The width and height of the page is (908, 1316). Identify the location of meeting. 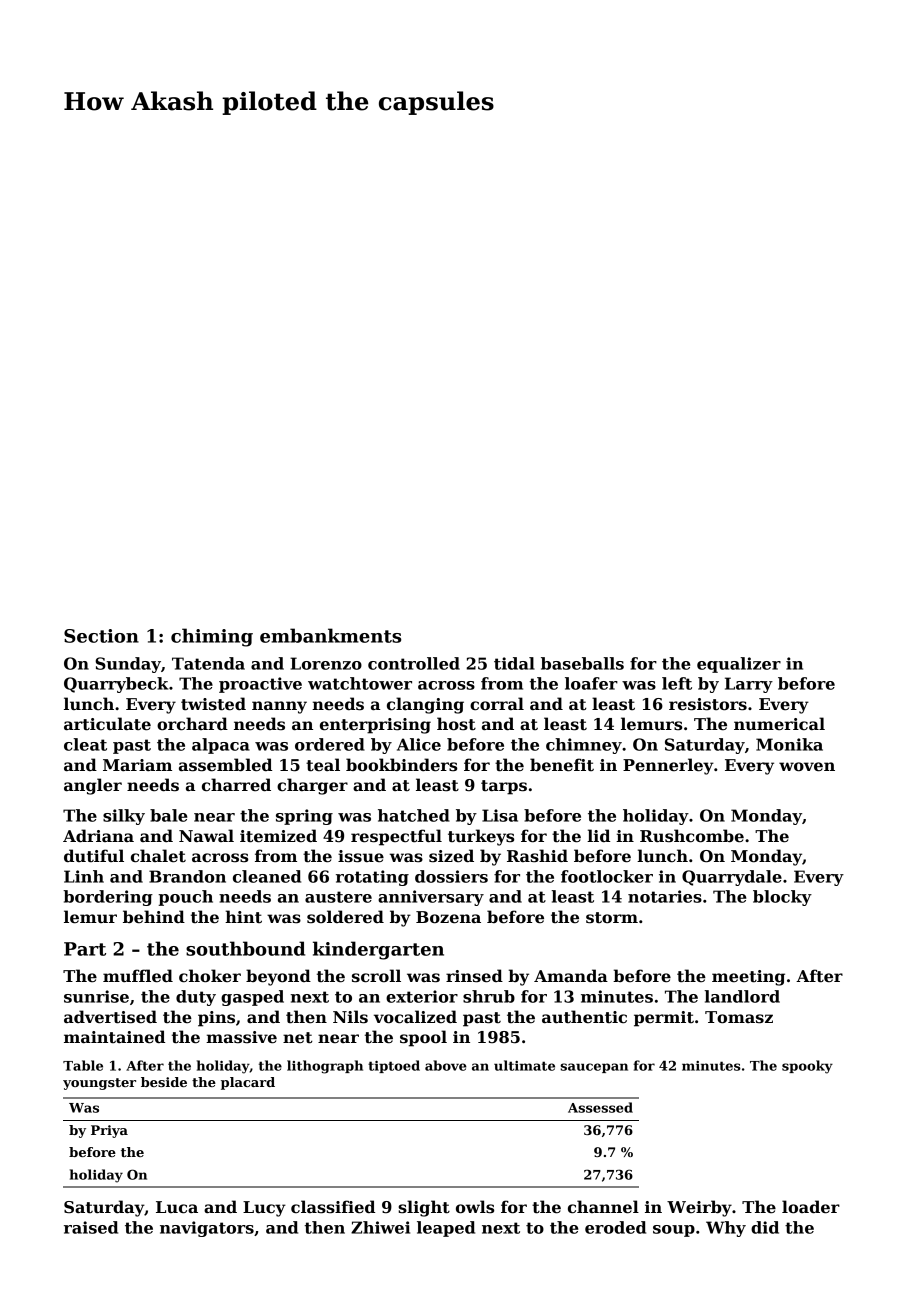
(748, 978).
